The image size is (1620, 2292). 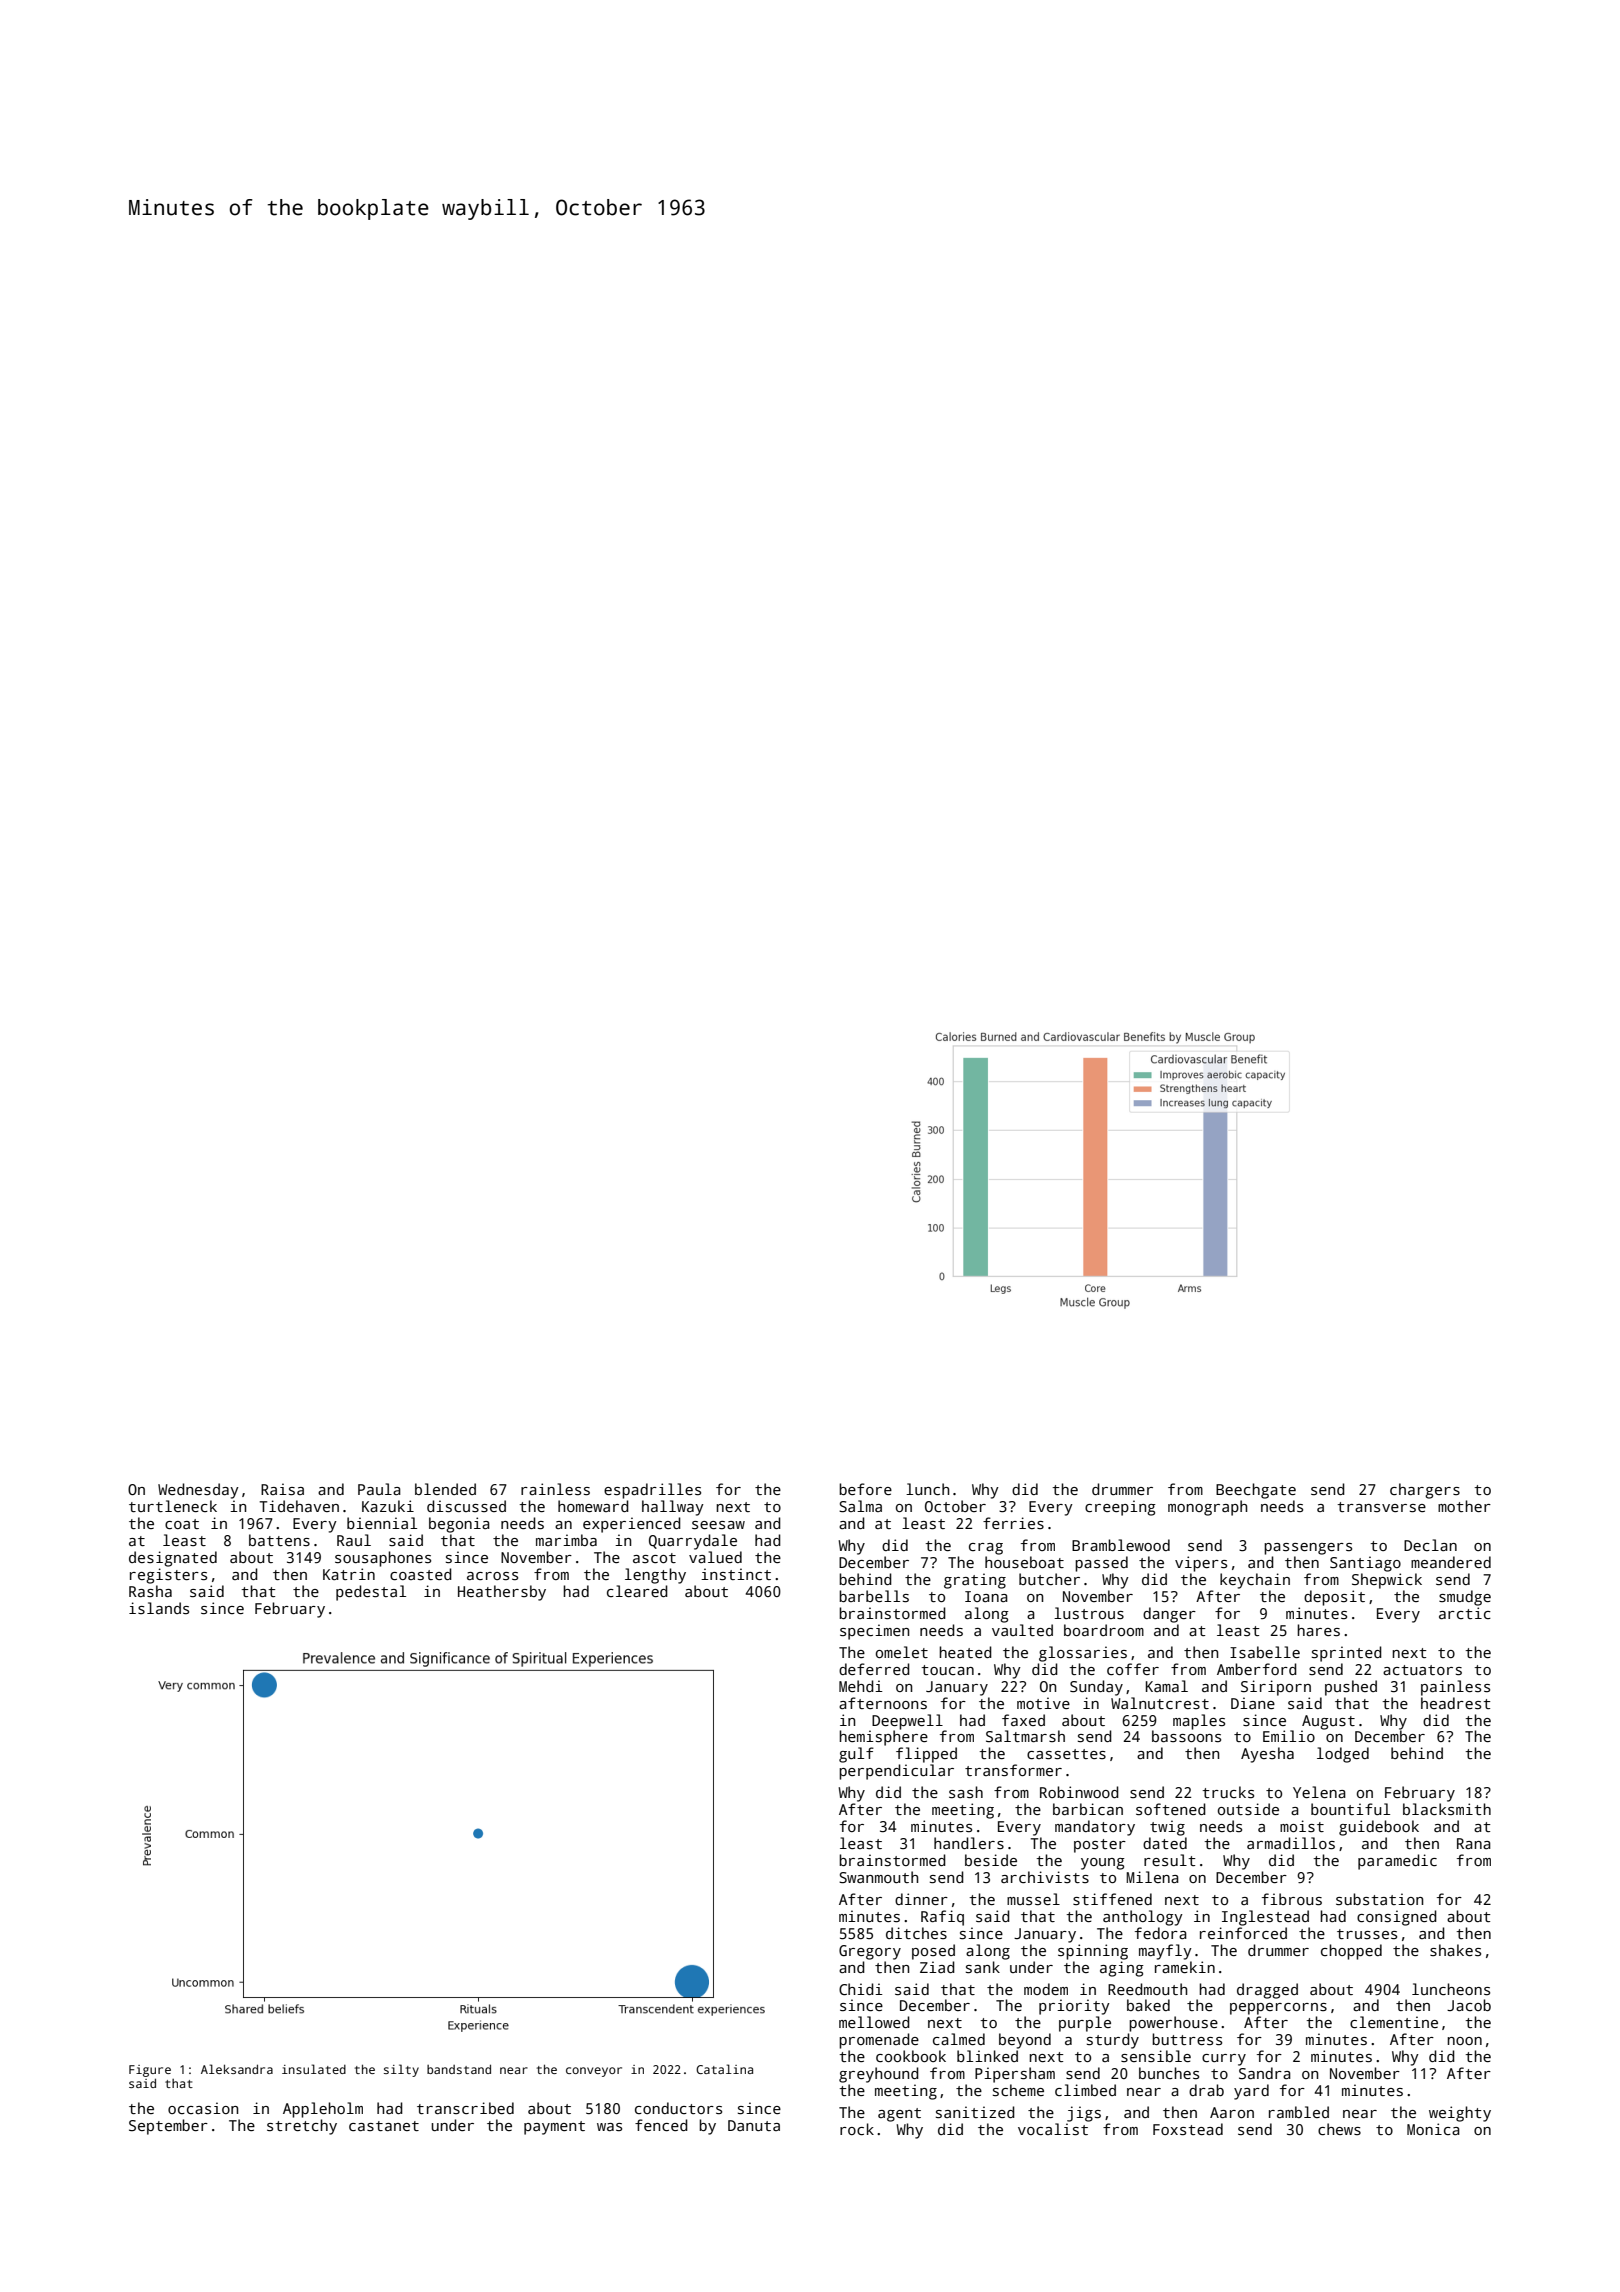 What do you see at coordinates (1169, 1615) in the screenshot?
I see `danger` at bounding box center [1169, 1615].
